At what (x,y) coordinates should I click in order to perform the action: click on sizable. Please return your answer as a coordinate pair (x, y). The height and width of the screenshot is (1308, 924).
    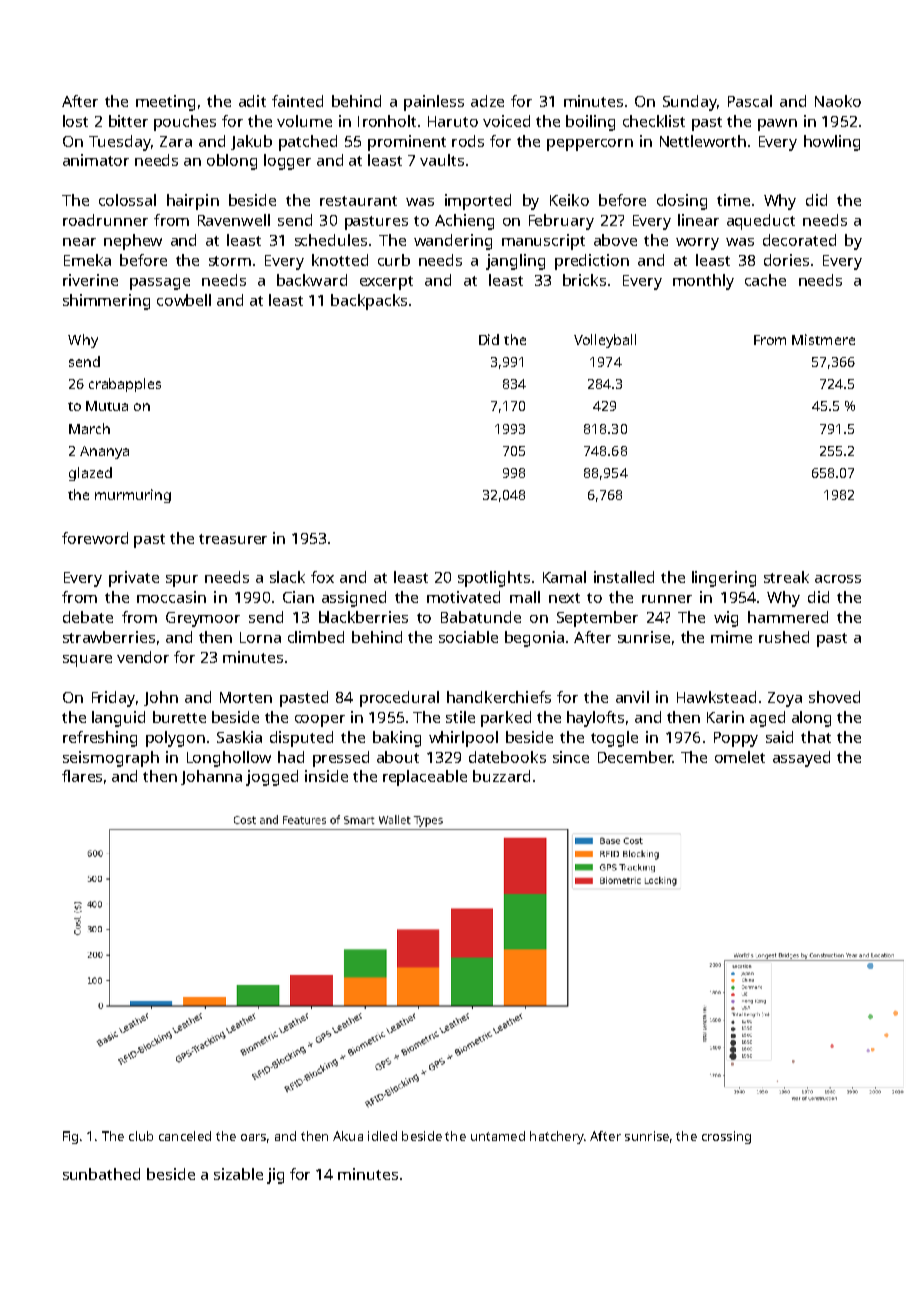
    Looking at the image, I should click on (238, 1174).
